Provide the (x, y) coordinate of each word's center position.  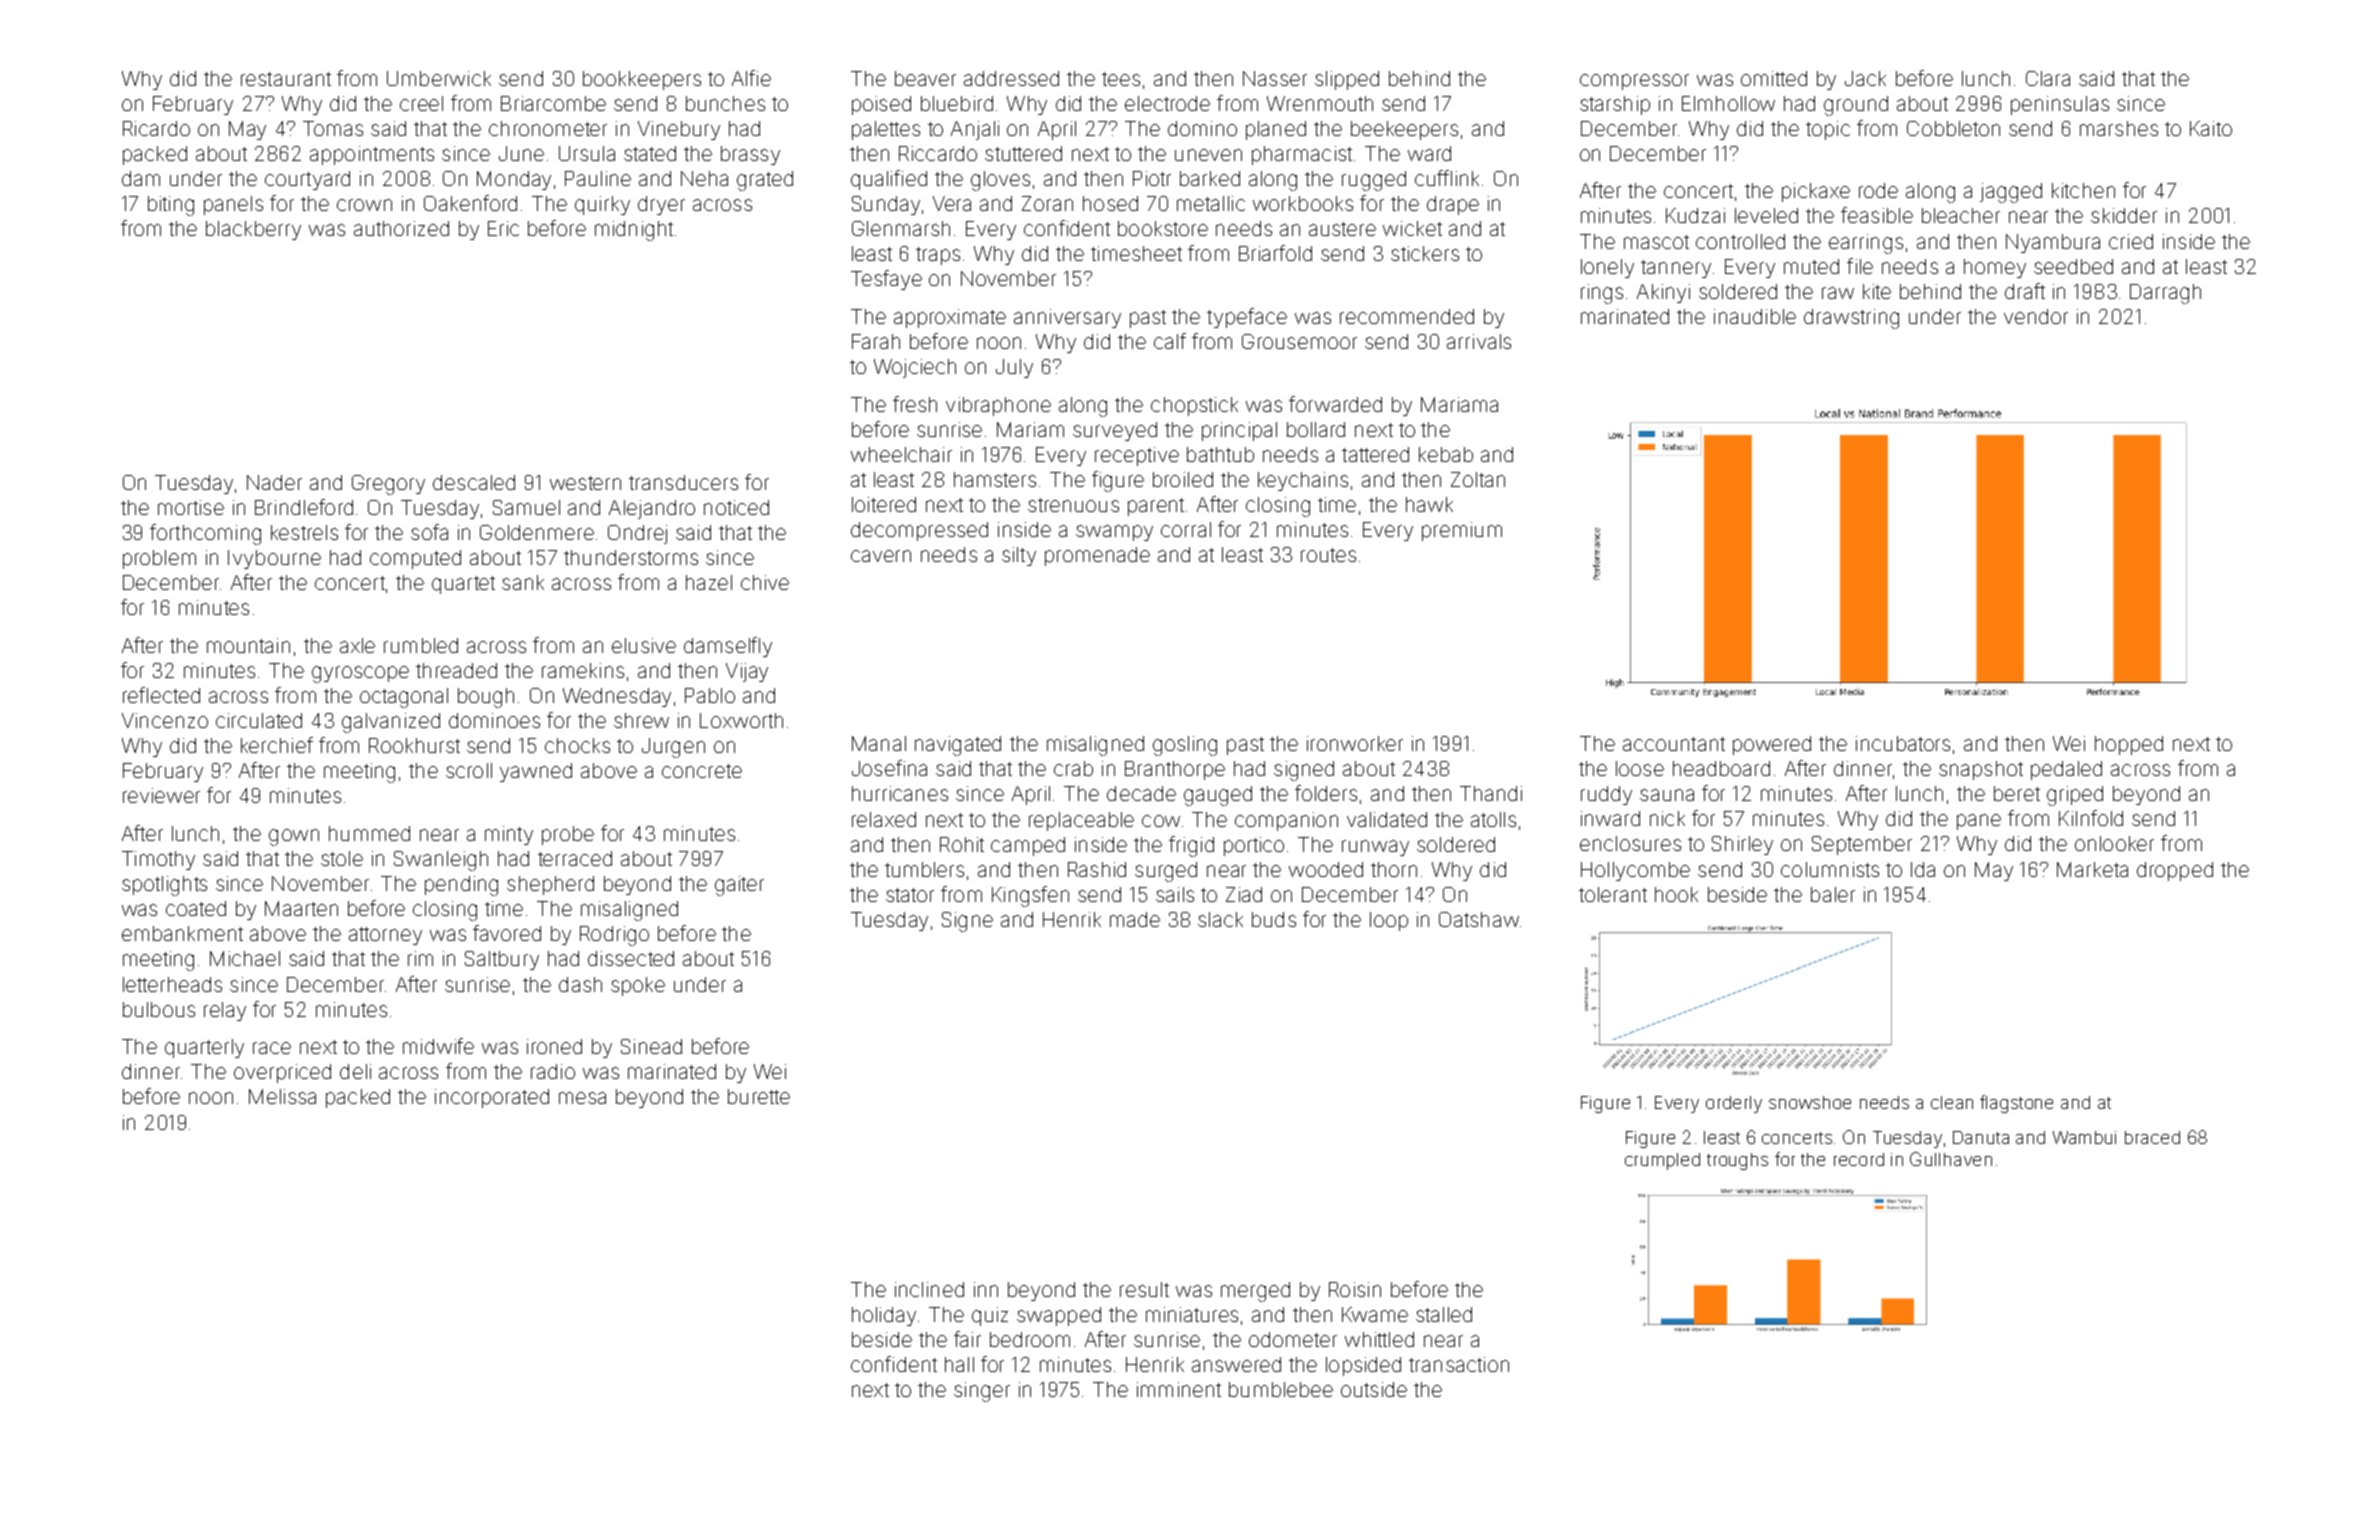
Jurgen (673, 748)
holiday (884, 1316)
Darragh (2165, 294)
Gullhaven (1951, 1159)
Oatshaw (1479, 919)
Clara (2048, 78)
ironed (554, 1046)
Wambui (2084, 1137)
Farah (876, 341)
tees (1121, 79)
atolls (1493, 819)
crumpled (1662, 1161)
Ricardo (156, 128)
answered (1236, 1364)
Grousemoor (1299, 341)
